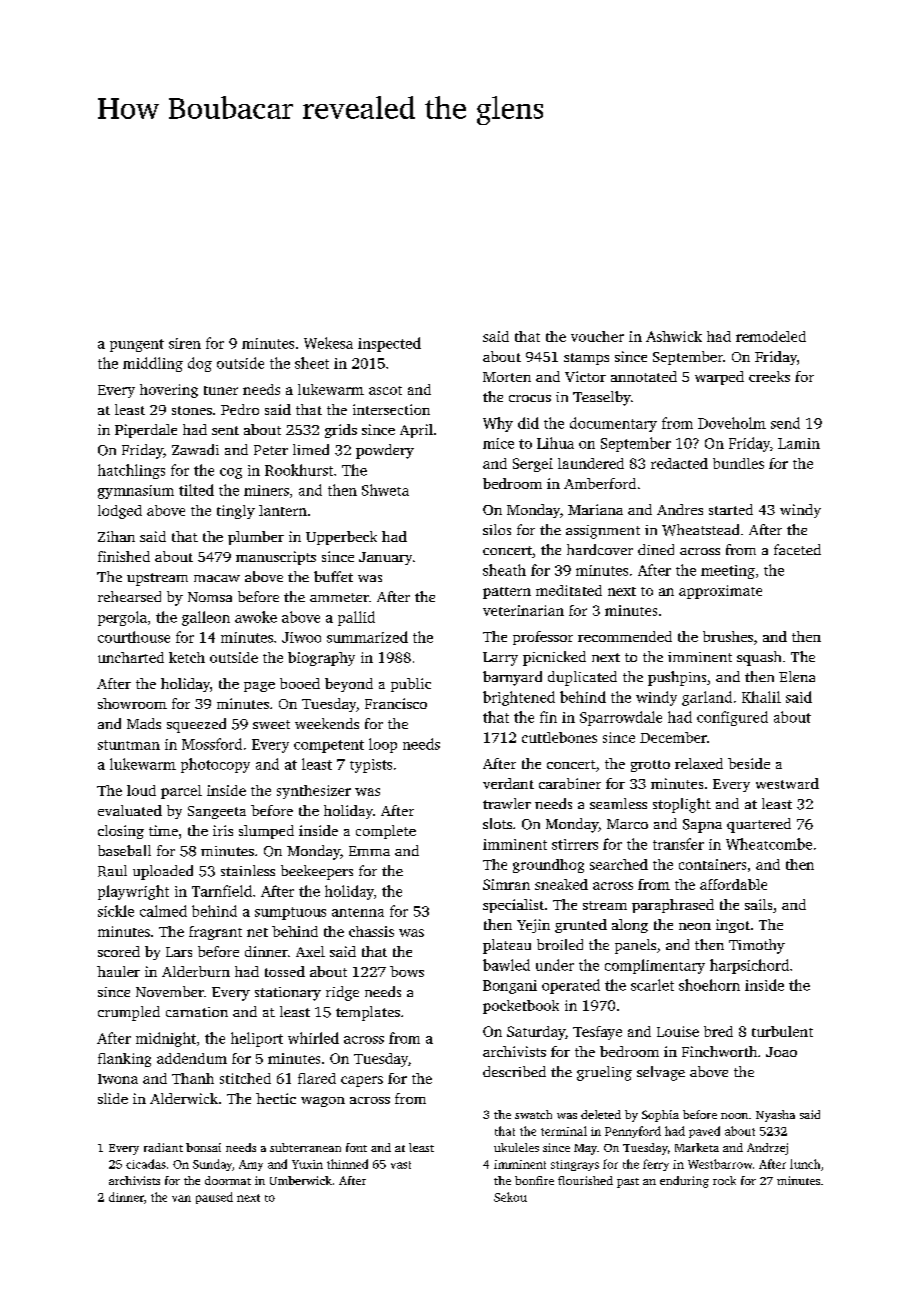  I want to click on Piperdale, so click(146, 431).
